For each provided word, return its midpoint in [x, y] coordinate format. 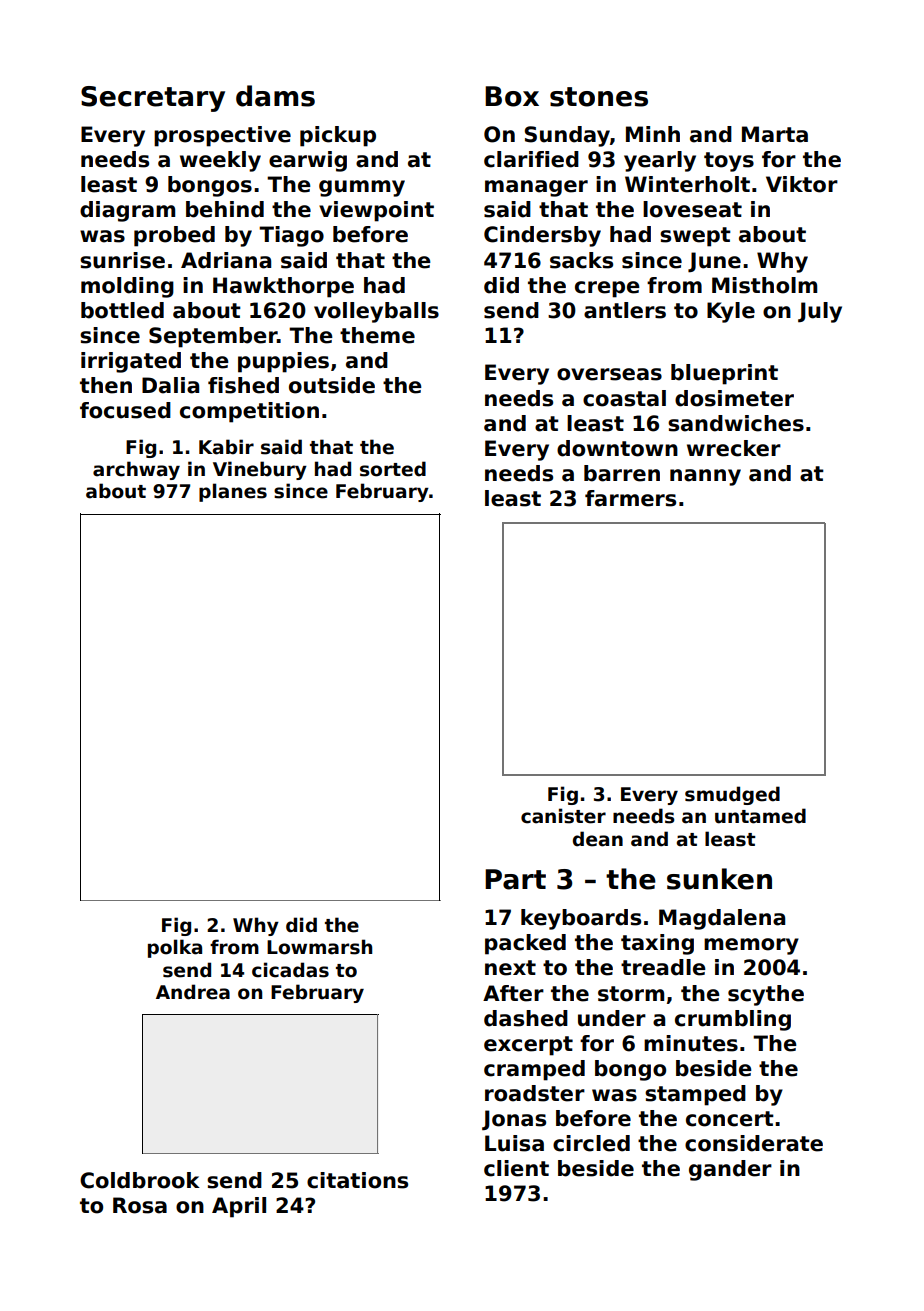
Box [512, 96]
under [612, 1018]
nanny [705, 477]
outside [332, 385]
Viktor [802, 184]
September [213, 337]
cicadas [290, 970]
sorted [393, 469]
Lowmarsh [319, 947]
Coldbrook [140, 1180]
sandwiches [736, 423]
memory [751, 946]
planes [233, 492]
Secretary [153, 99]
